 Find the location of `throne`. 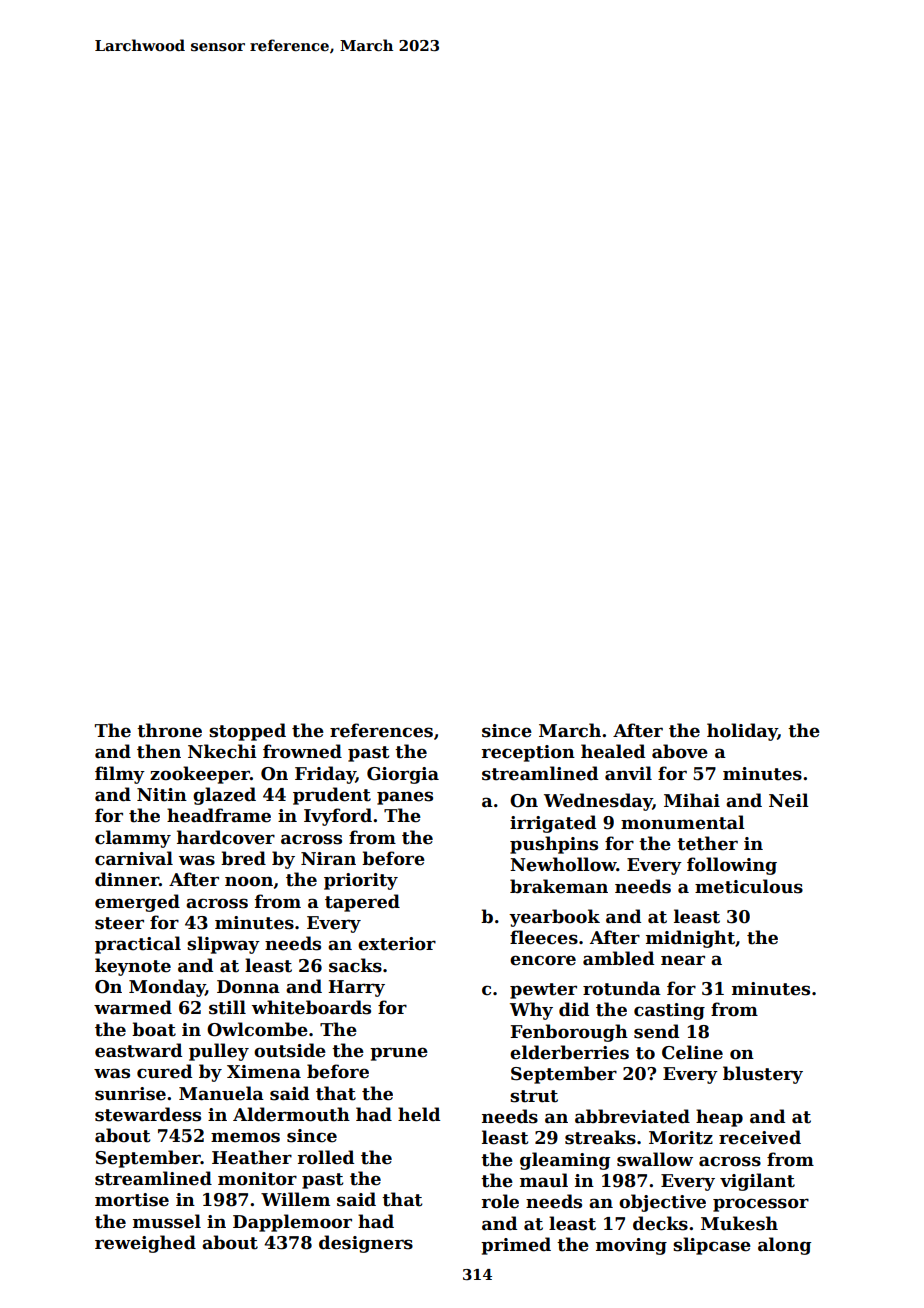

throne is located at coordinates (169, 730).
